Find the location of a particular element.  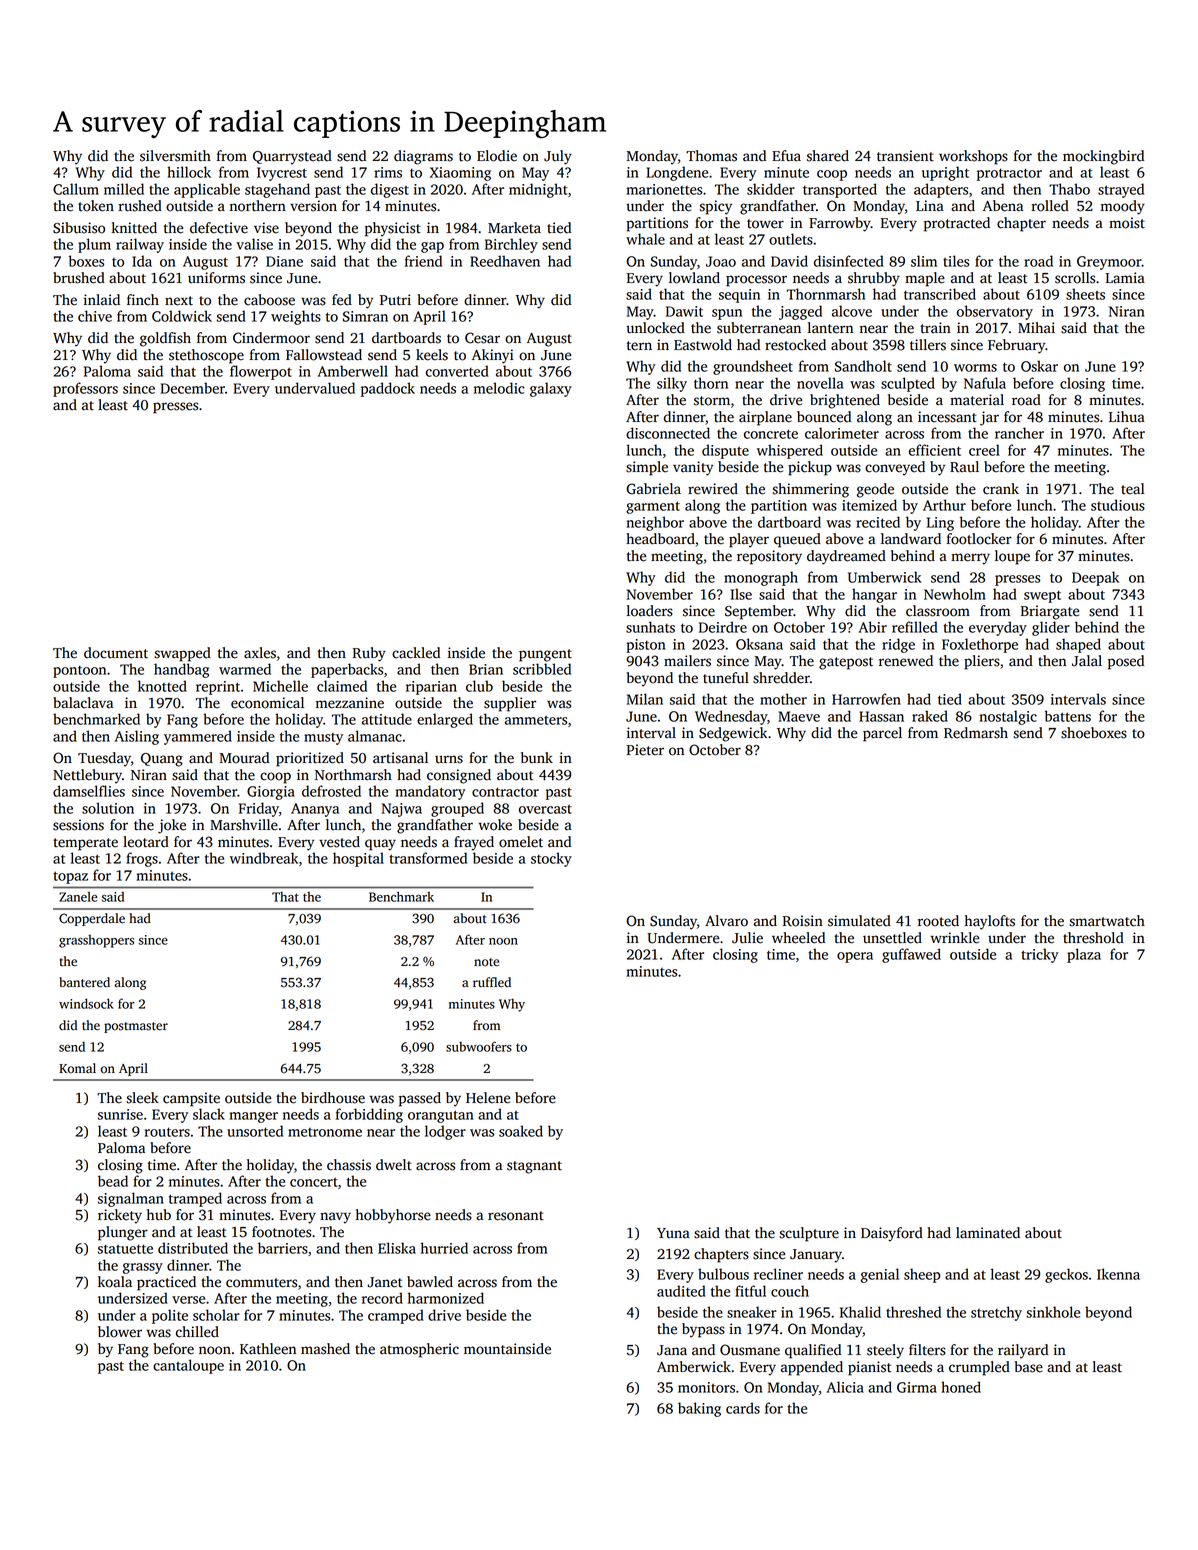

melodic is located at coordinates (499, 388).
